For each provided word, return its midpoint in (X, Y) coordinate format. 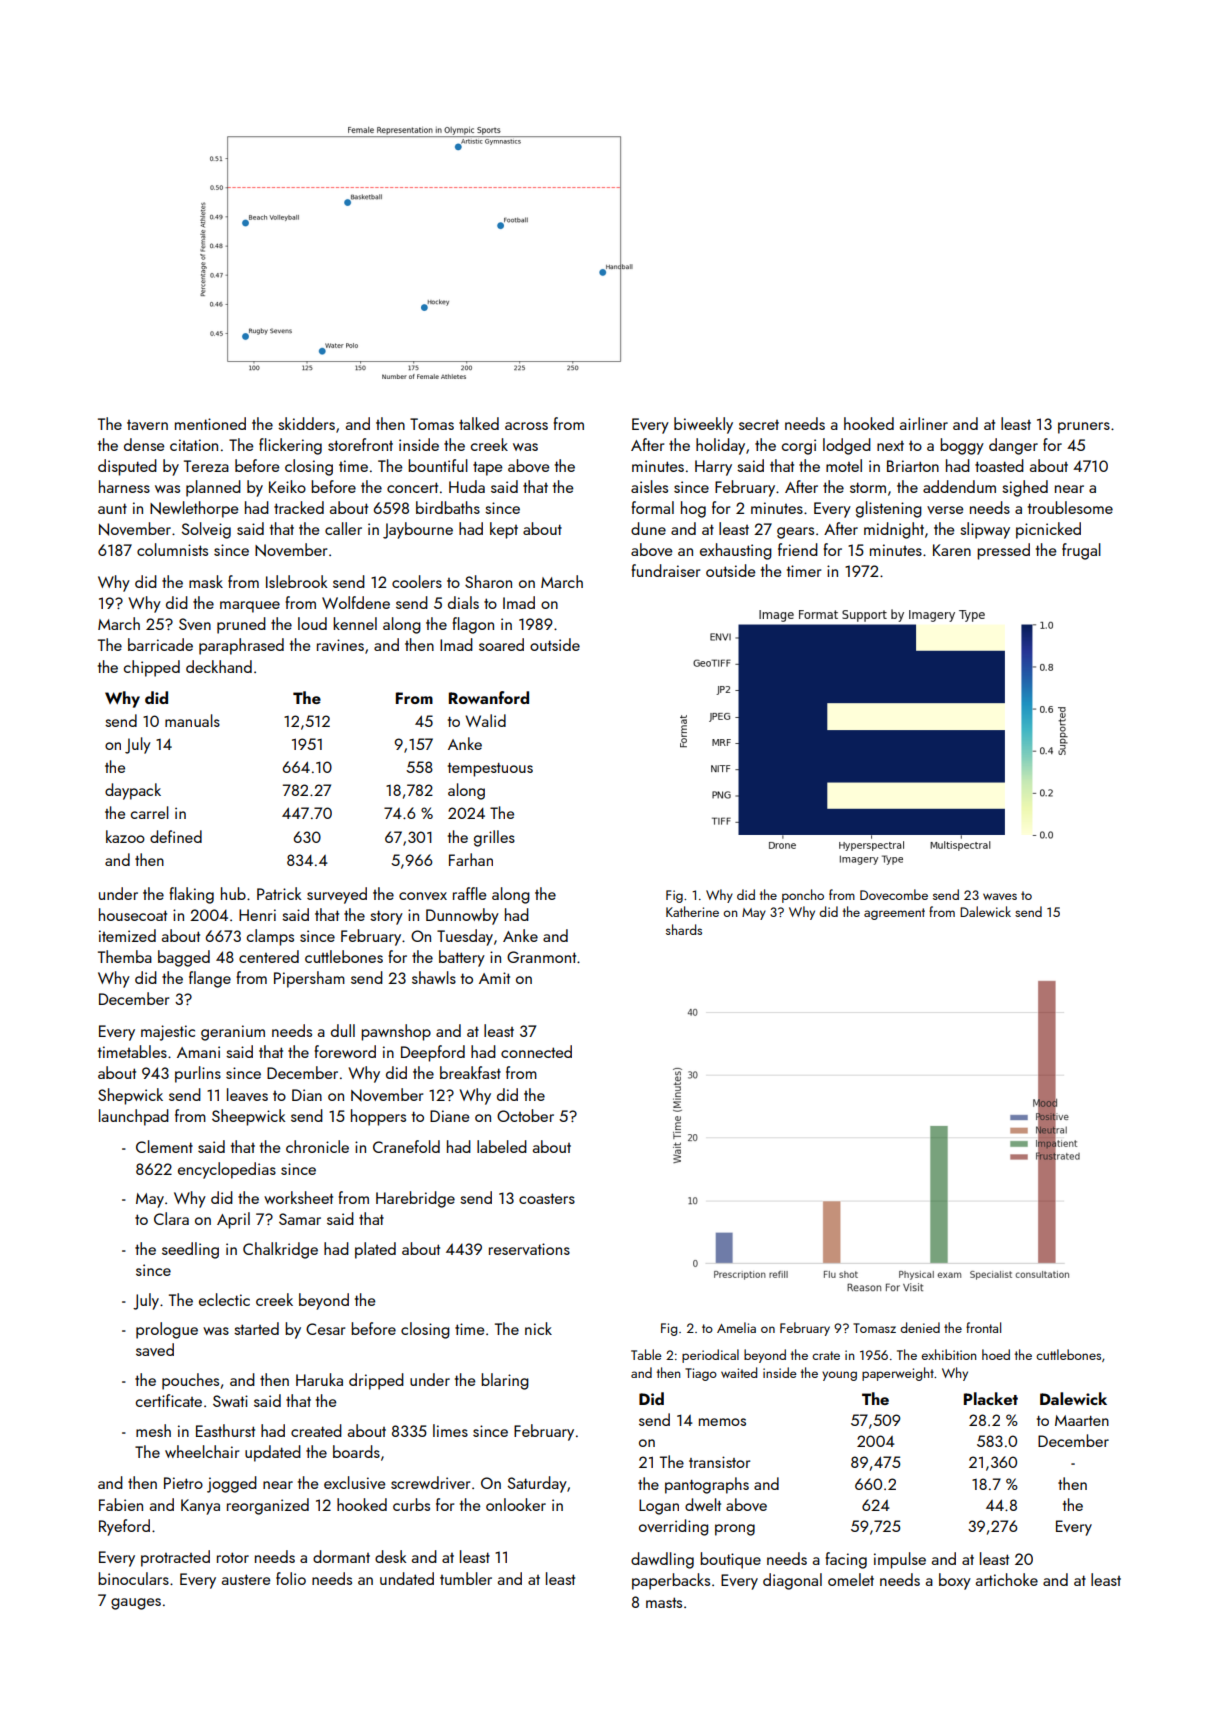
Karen (952, 550)
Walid (485, 720)
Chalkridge (280, 1250)
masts (664, 1602)
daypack (133, 791)
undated (407, 1578)
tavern (147, 425)
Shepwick (130, 1096)
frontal (983, 1327)
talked (479, 423)
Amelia (736, 1327)
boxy (955, 1581)
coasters (547, 1198)
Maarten (1082, 1420)
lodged (847, 446)
